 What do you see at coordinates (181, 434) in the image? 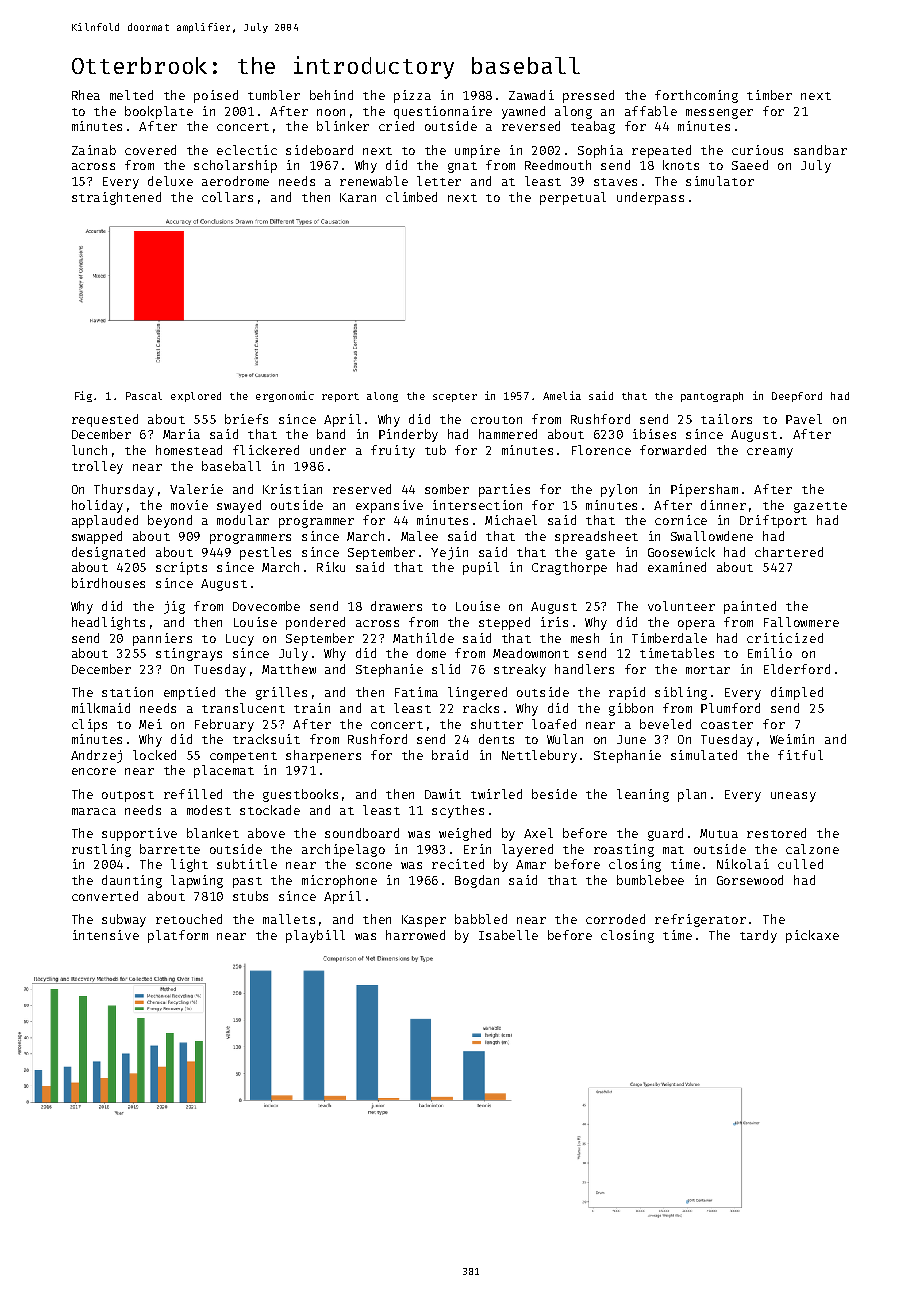
I see `Maria` at bounding box center [181, 434].
